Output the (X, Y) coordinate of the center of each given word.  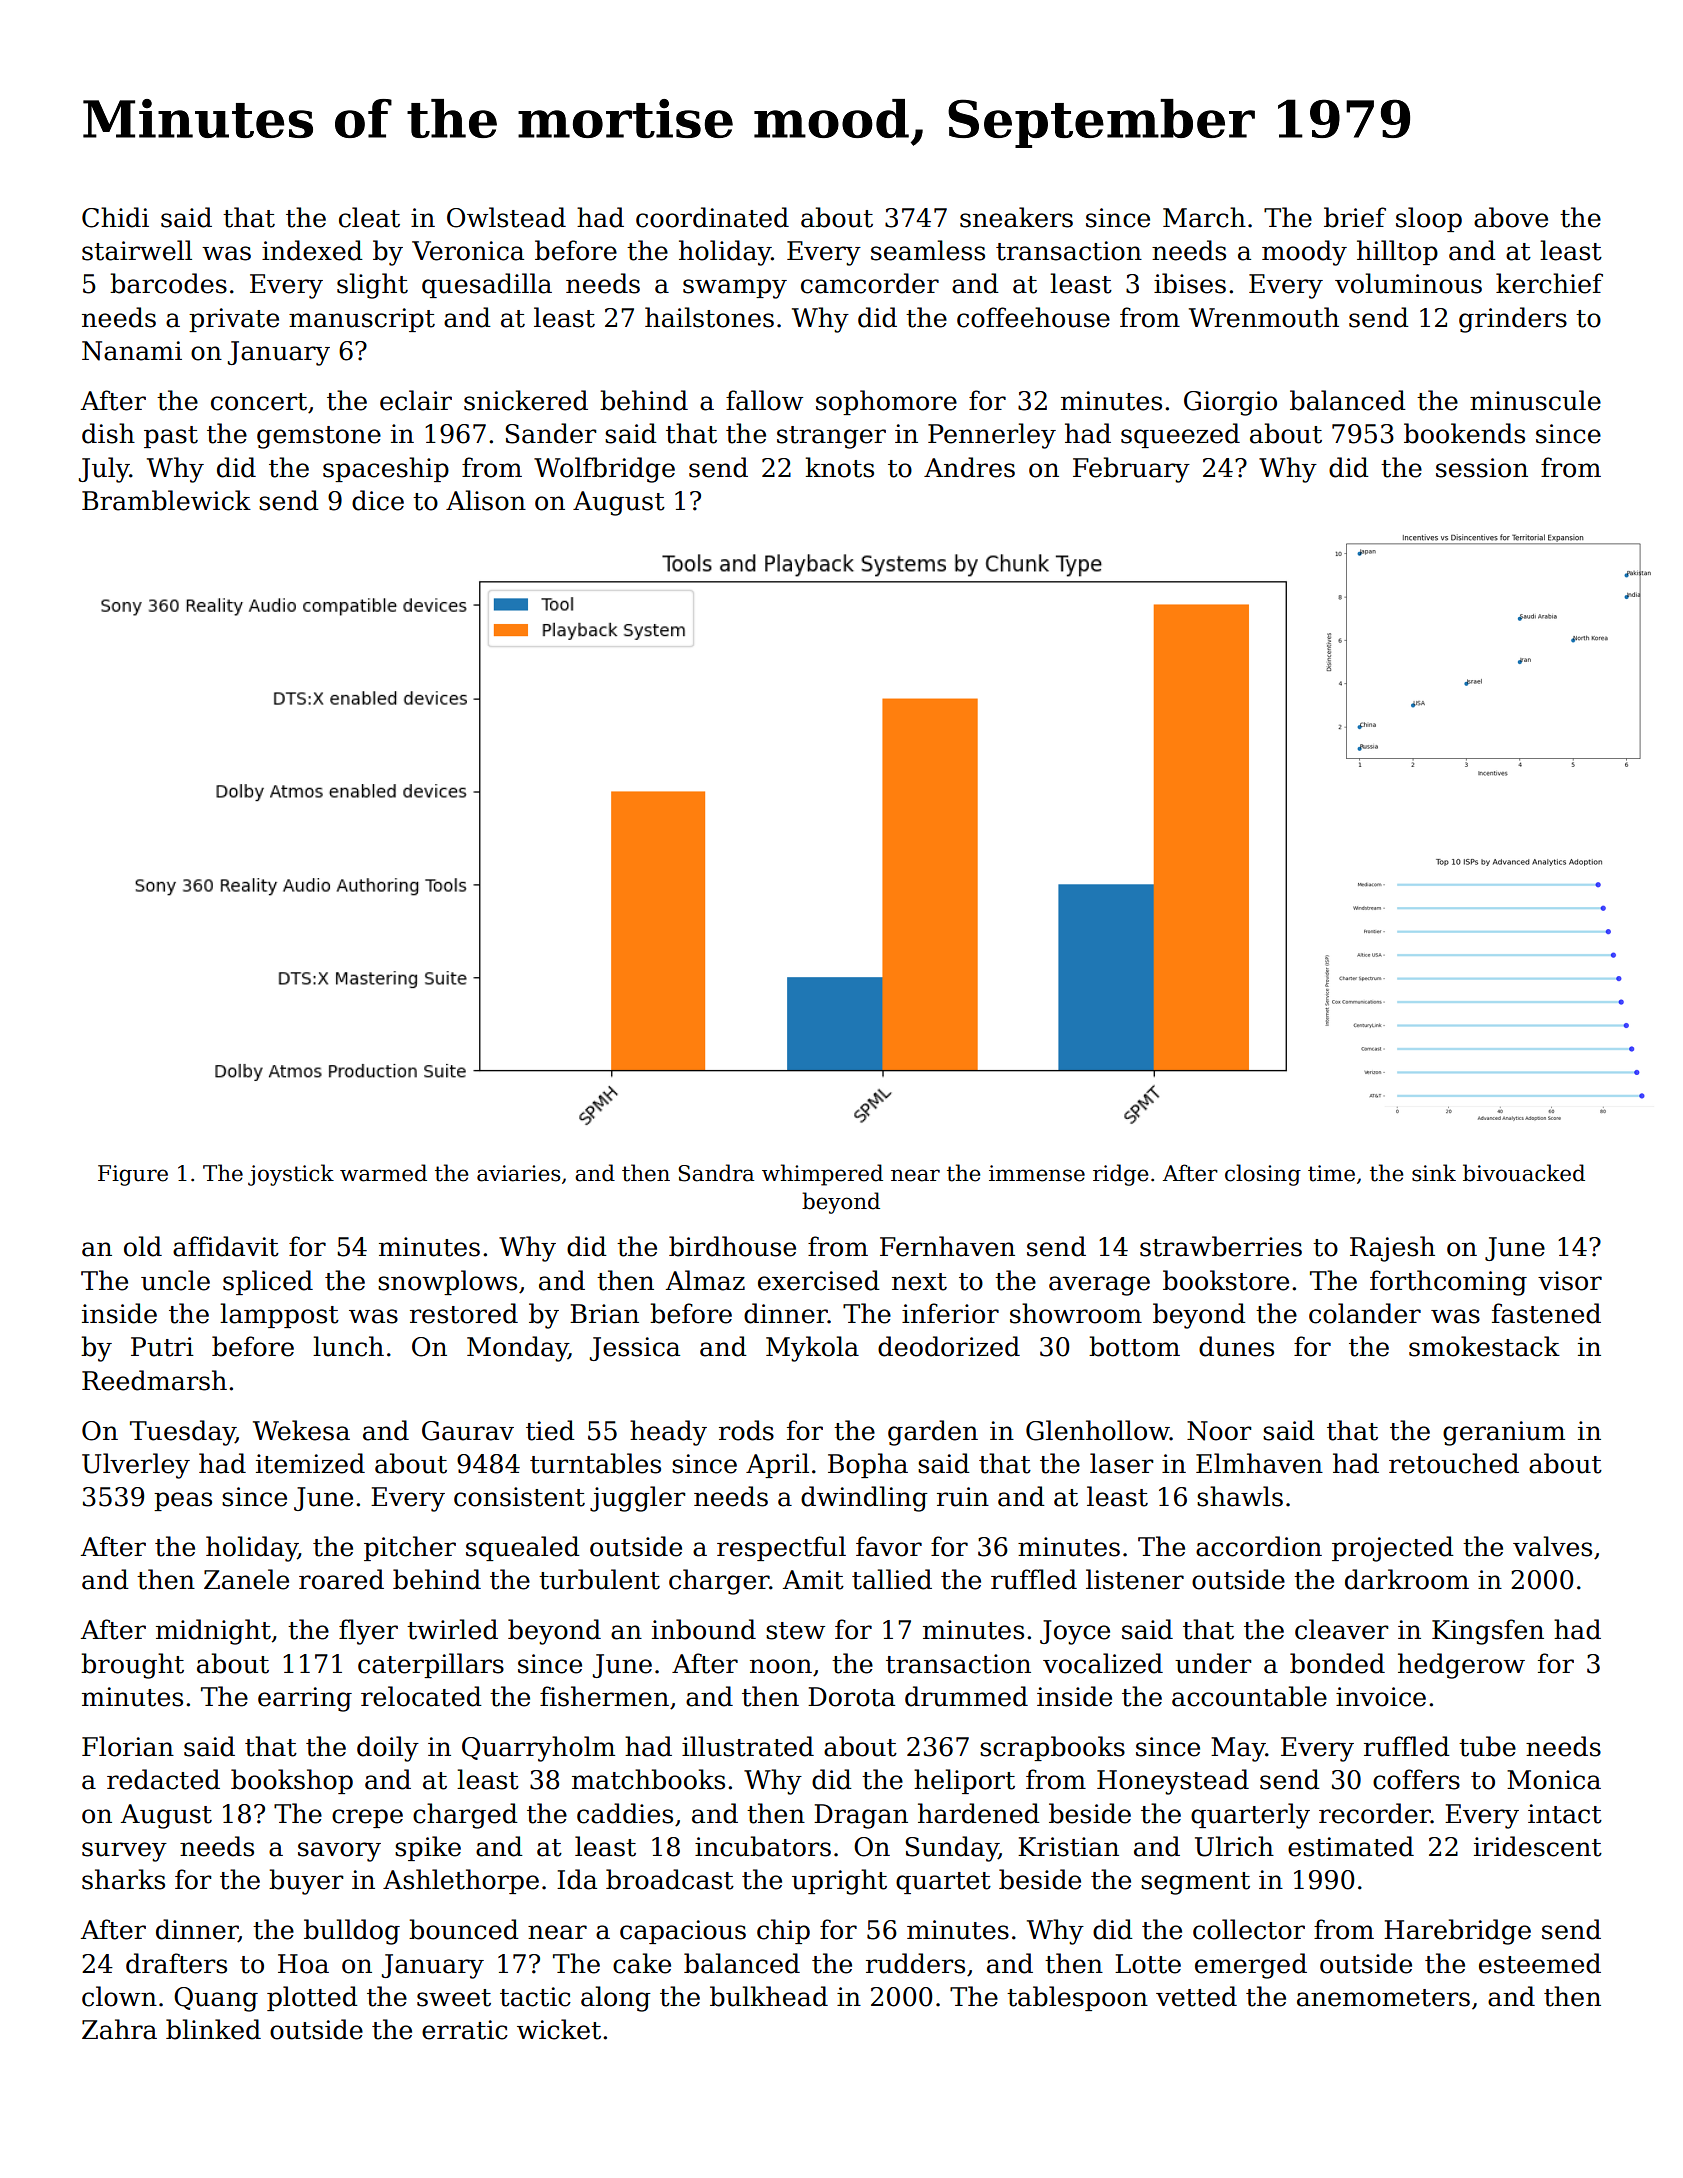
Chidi (115, 217)
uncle (175, 1280)
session (1482, 468)
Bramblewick (166, 500)
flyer (368, 1632)
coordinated (712, 217)
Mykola (812, 1349)
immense (1037, 1173)
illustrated (748, 1746)
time (1331, 1173)
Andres (969, 467)
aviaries (518, 1173)
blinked (213, 2029)
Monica (1554, 1780)
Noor (1219, 1431)
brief (1355, 217)
